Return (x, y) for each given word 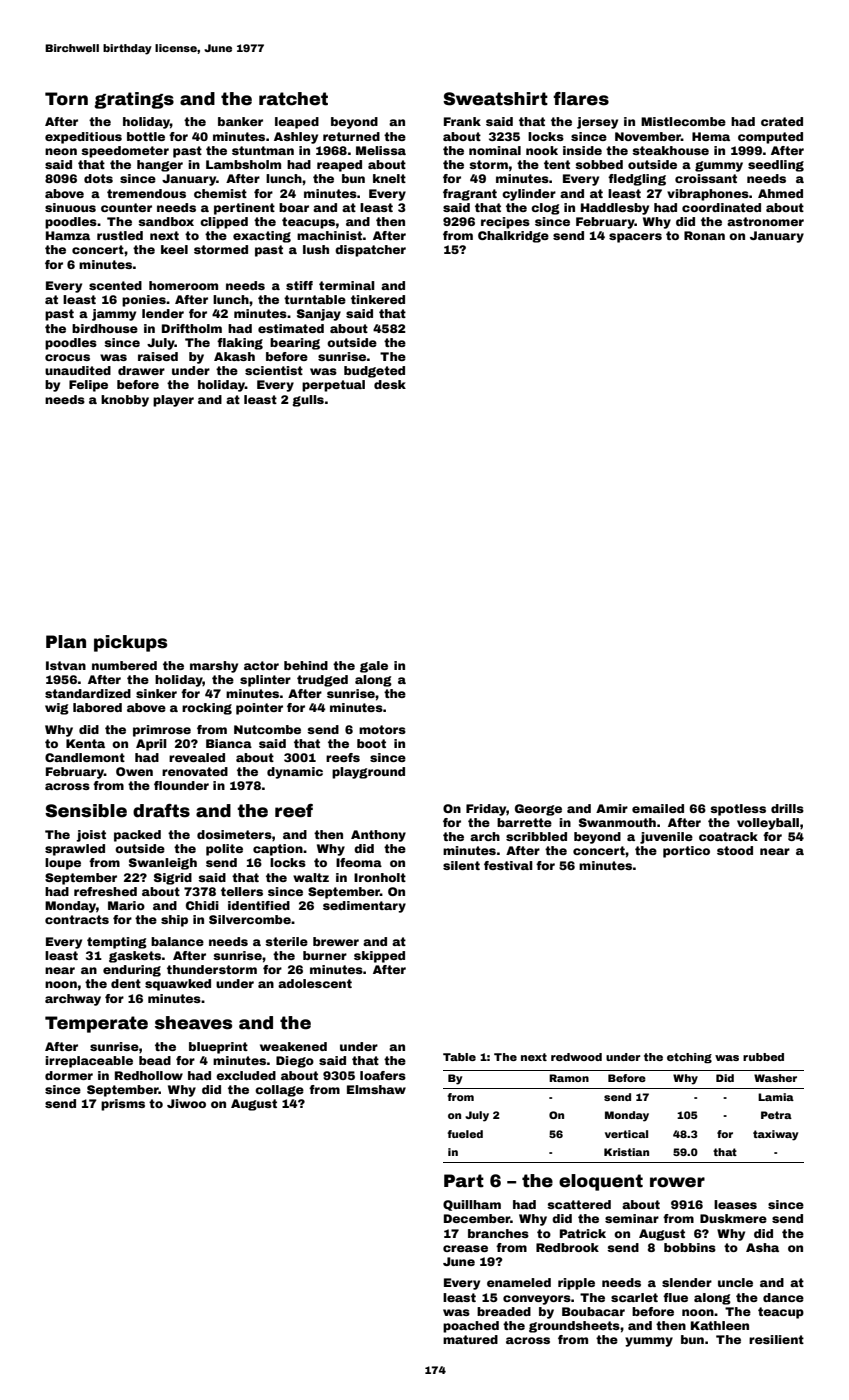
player (173, 401)
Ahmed (780, 193)
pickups (130, 643)
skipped (379, 957)
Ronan (704, 235)
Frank (462, 121)
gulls (308, 401)
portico (686, 852)
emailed (658, 808)
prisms (123, 1105)
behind (306, 665)
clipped (224, 223)
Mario (126, 905)
